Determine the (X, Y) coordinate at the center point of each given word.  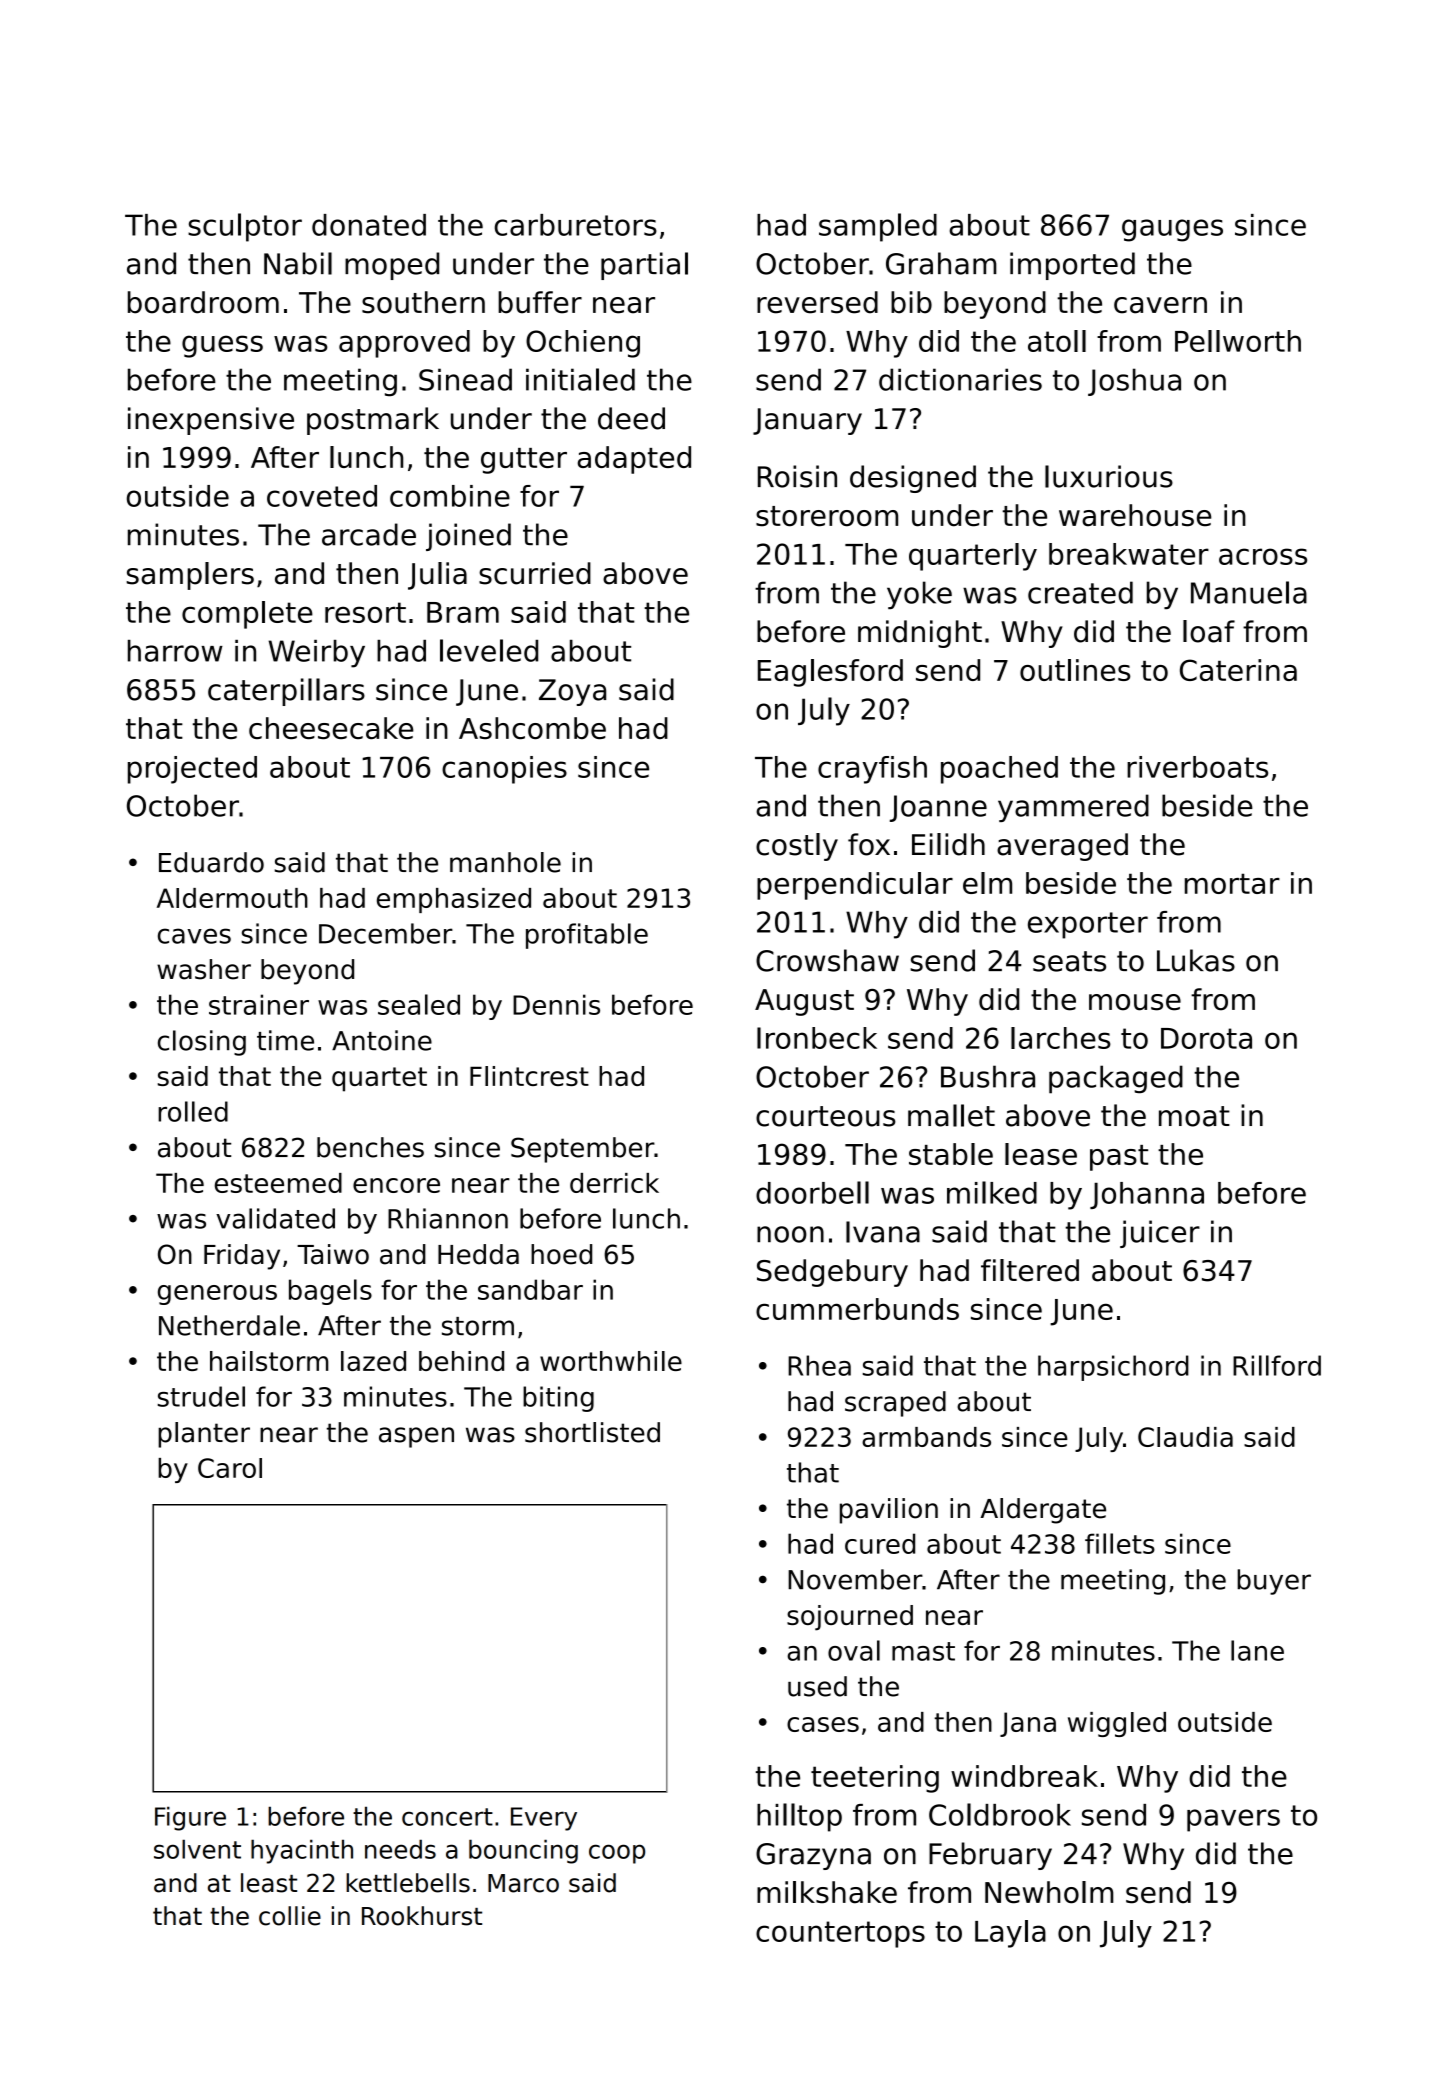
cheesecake (331, 728)
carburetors (576, 225)
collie (290, 1916)
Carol (230, 1468)
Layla (1010, 1934)
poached (999, 770)
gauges (1172, 230)
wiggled (1117, 1724)
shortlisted (592, 1432)
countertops (840, 1934)
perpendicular (855, 886)
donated (369, 225)
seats (1069, 961)
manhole (505, 862)
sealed (419, 1004)
